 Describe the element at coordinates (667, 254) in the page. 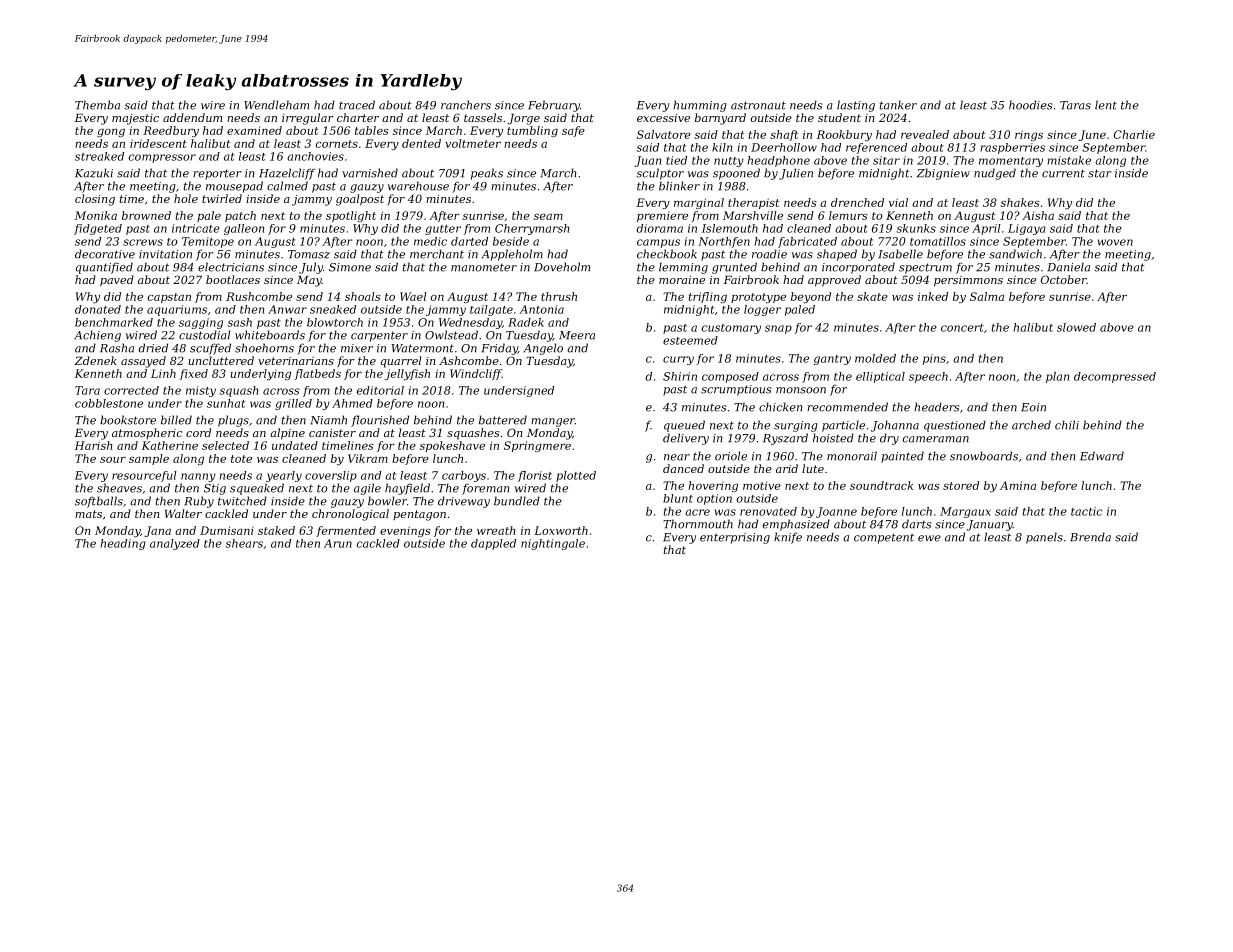

I see `checkbook` at that location.
